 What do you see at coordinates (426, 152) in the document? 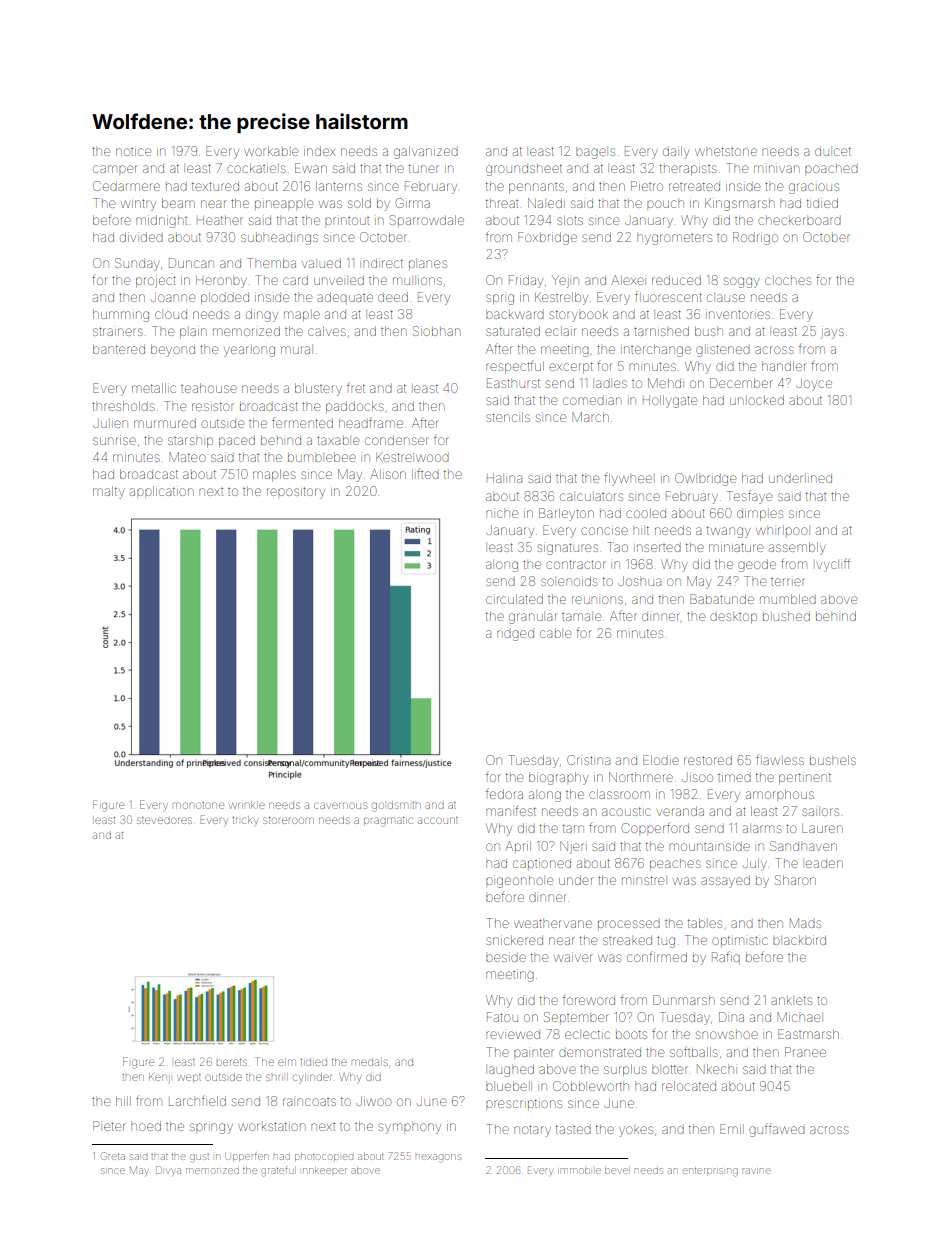
I see `galvanized` at bounding box center [426, 152].
